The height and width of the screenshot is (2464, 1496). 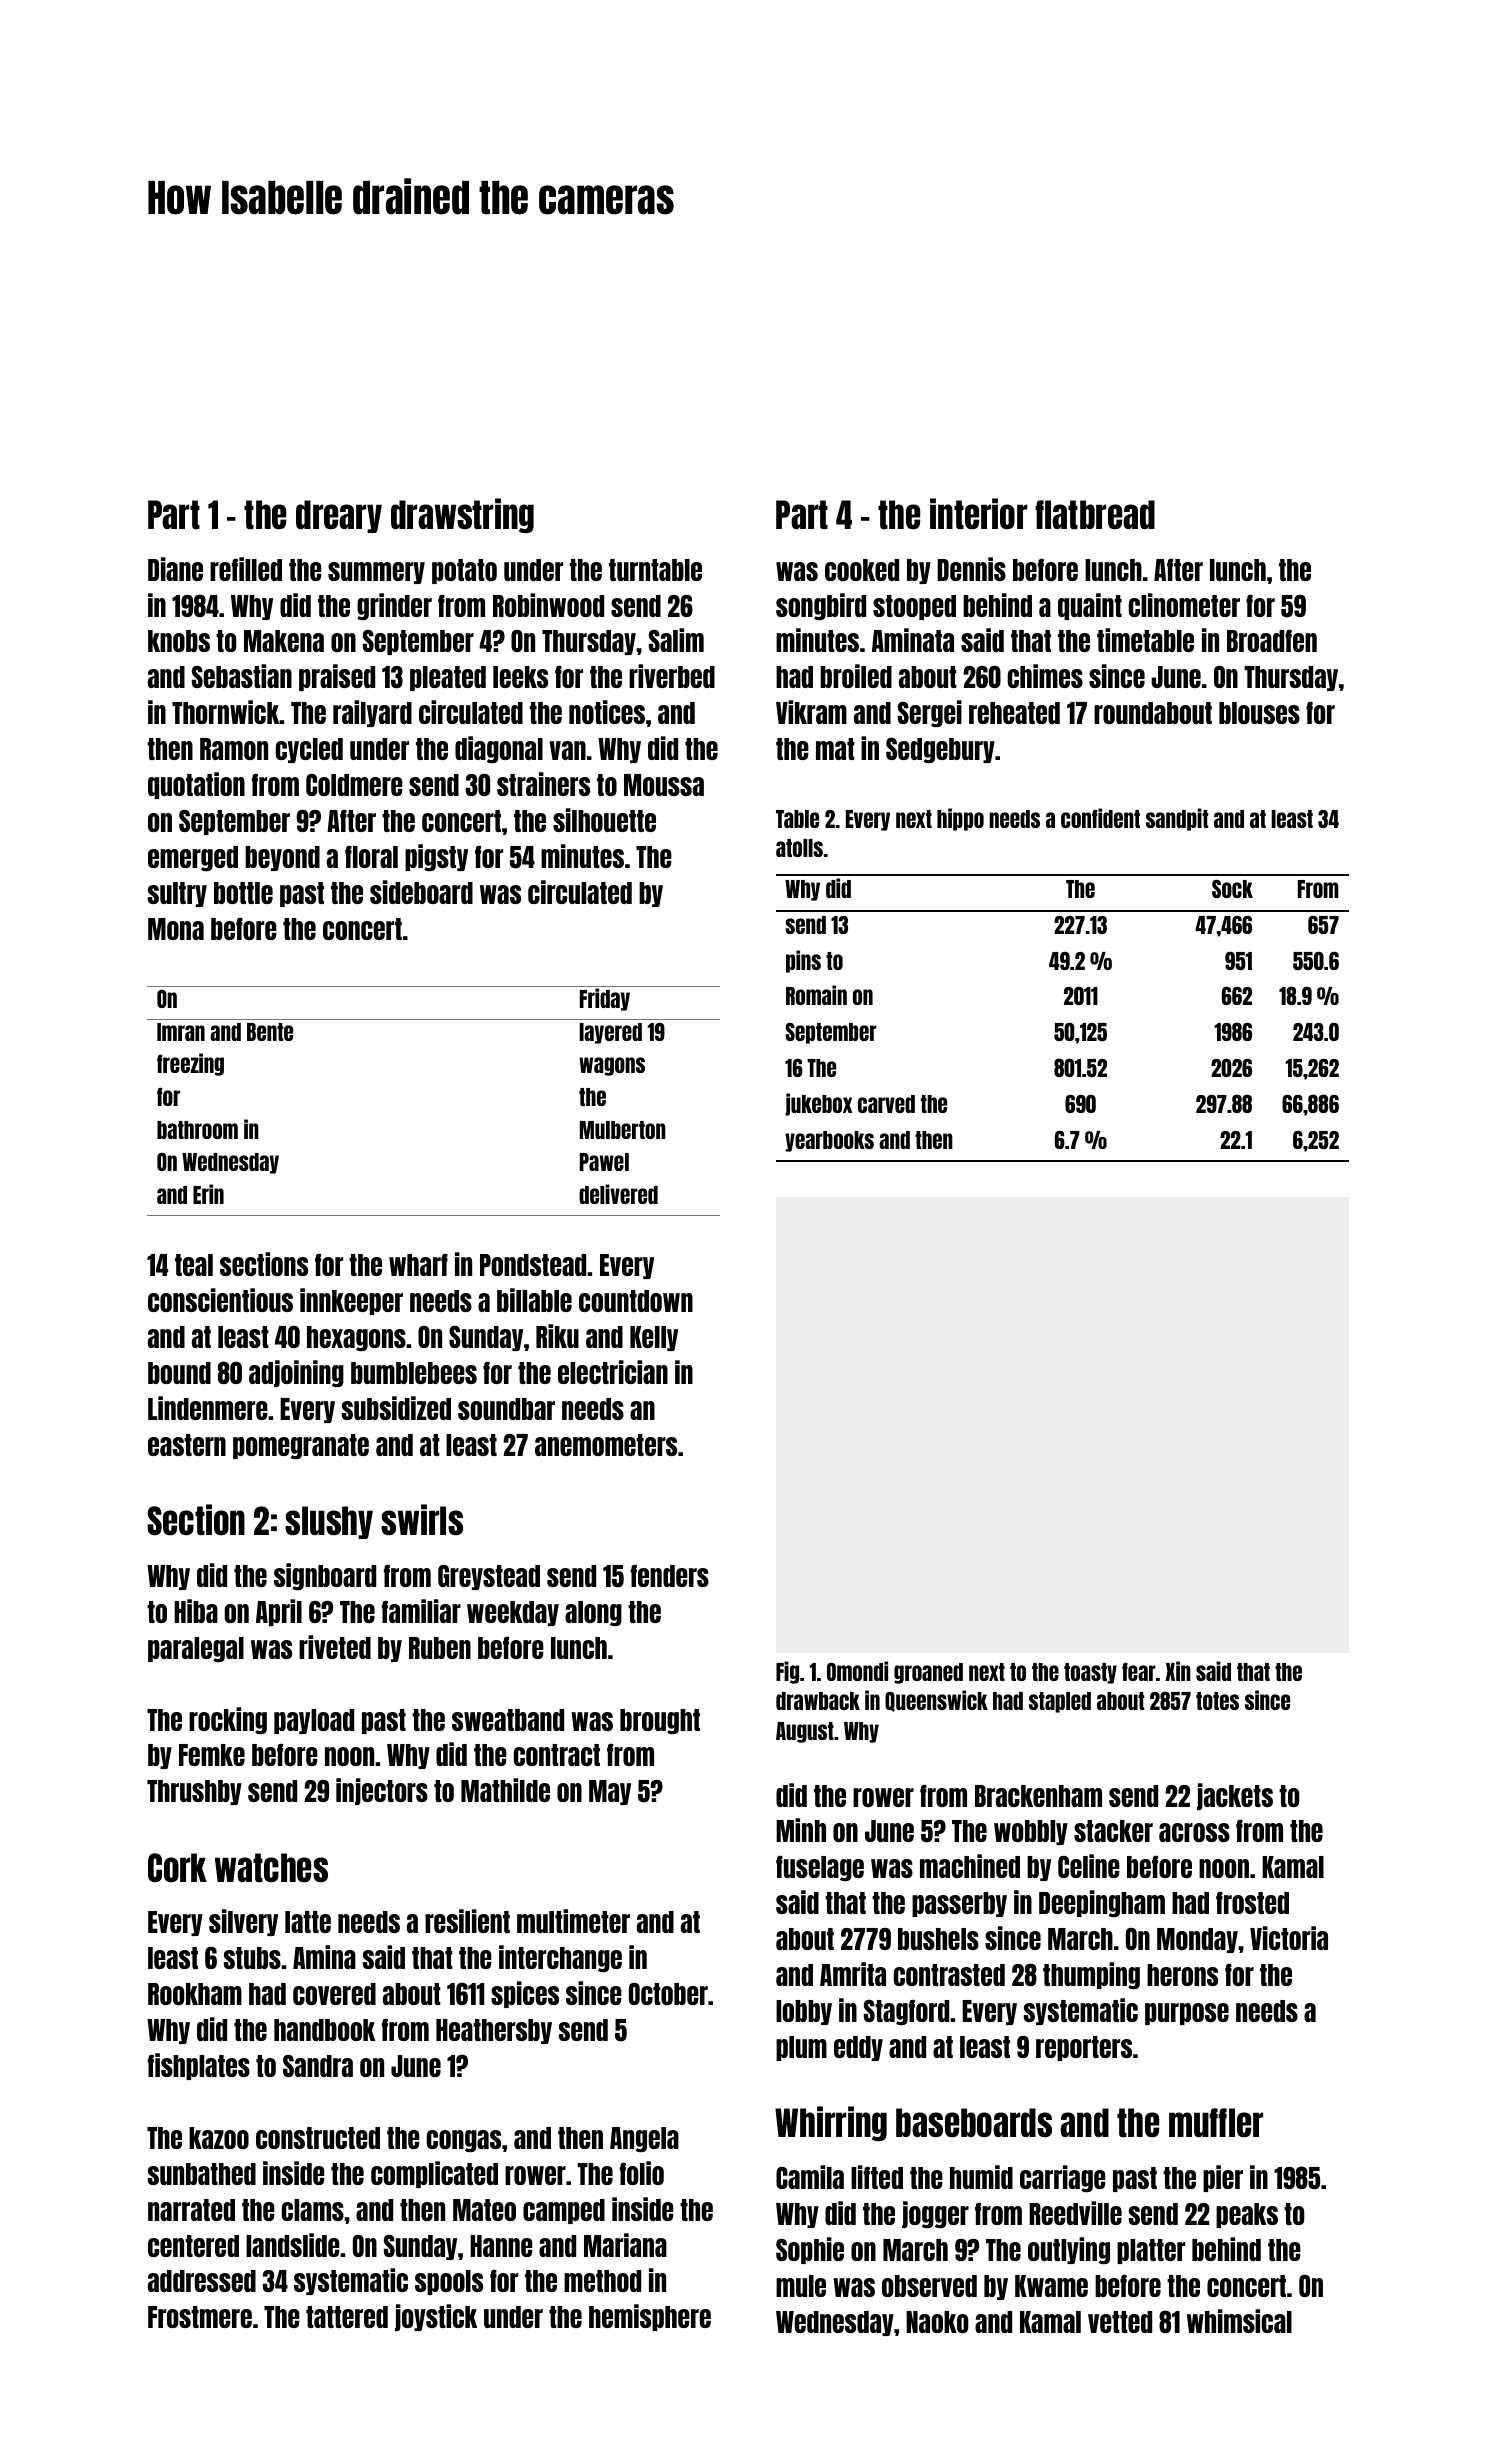 I want to click on toasty, so click(x=1090, y=1673).
